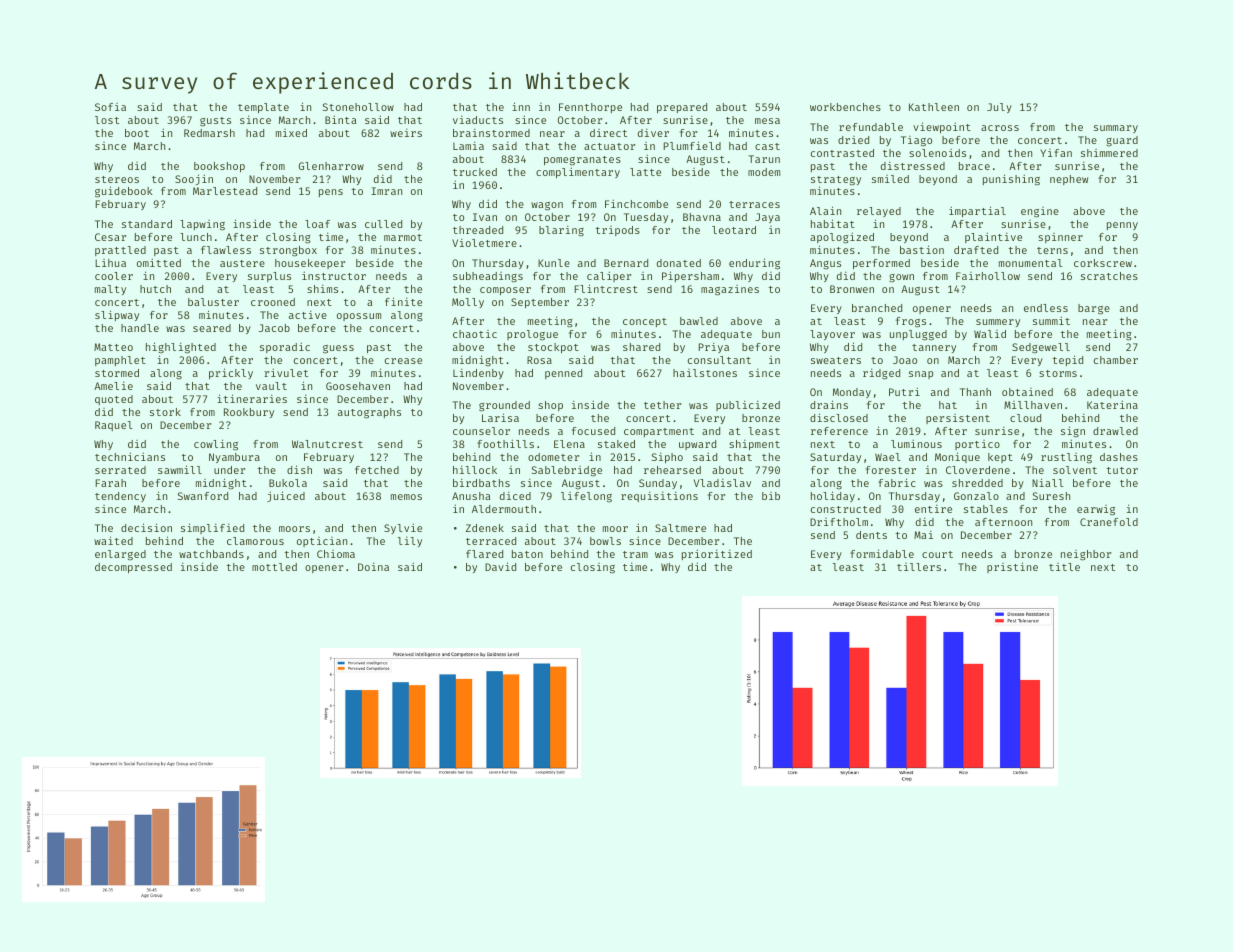 The width and height of the screenshot is (1233, 952). What do you see at coordinates (662, 405) in the screenshot?
I see `tether` at bounding box center [662, 405].
